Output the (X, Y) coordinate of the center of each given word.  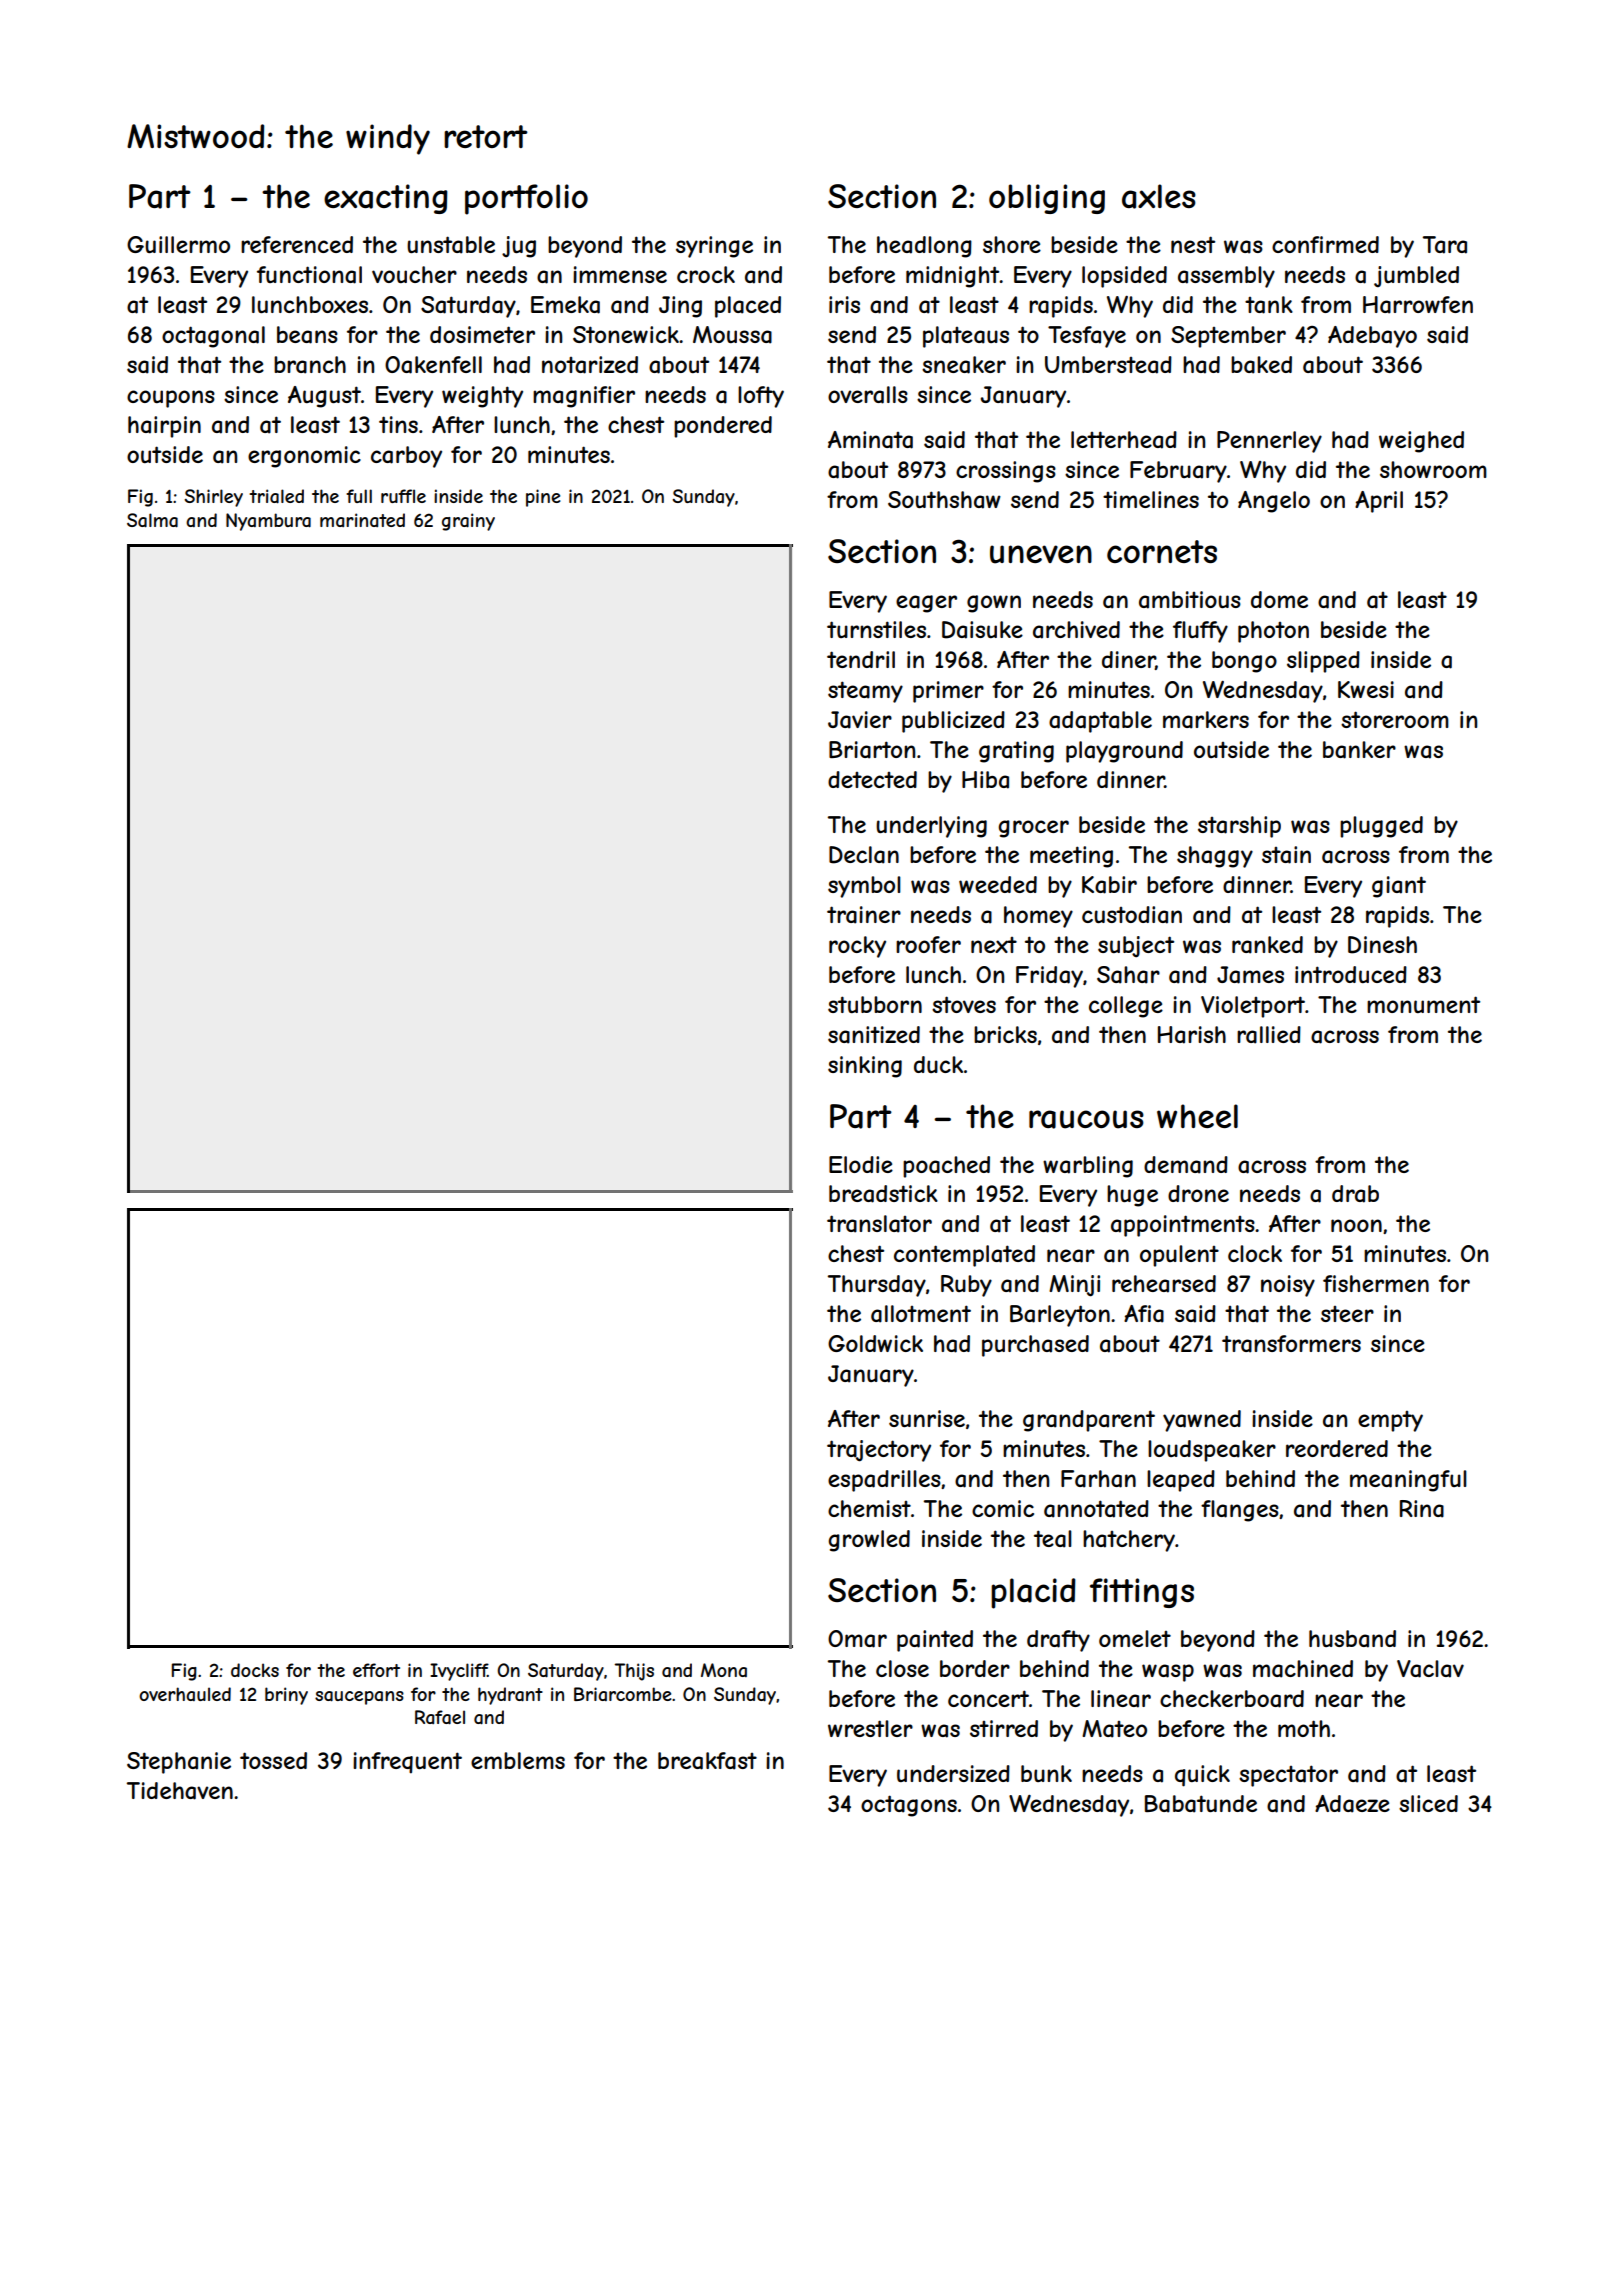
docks (255, 1670)
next (994, 945)
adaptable (1100, 722)
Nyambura (268, 522)
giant (1399, 887)
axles (1159, 196)
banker (1359, 750)
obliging (1047, 199)
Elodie (861, 1164)
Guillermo (178, 244)
